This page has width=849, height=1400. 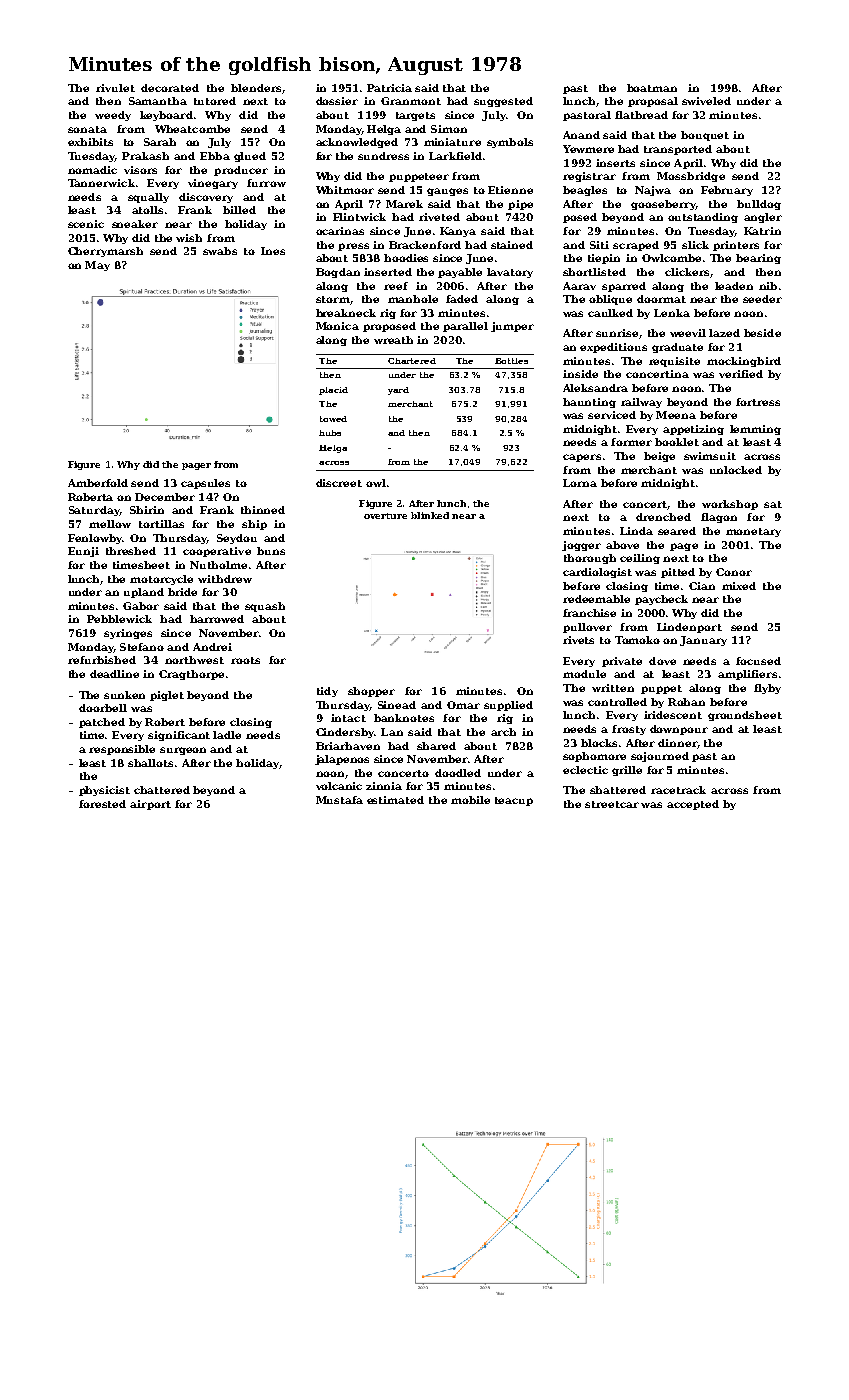 What do you see at coordinates (404, 204) in the page?
I see `Marek` at bounding box center [404, 204].
